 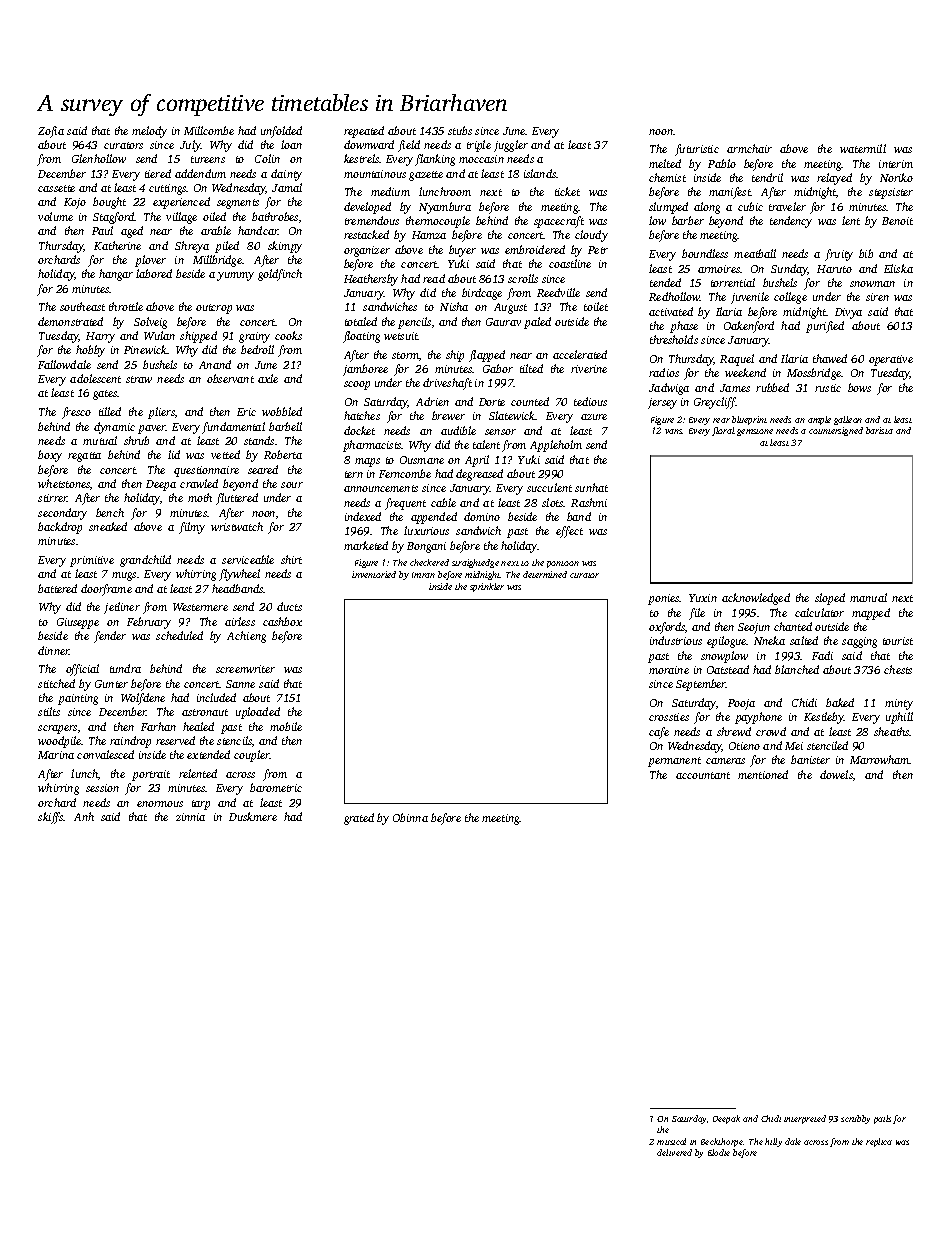 I want to click on July, so click(x=190, y=146).
